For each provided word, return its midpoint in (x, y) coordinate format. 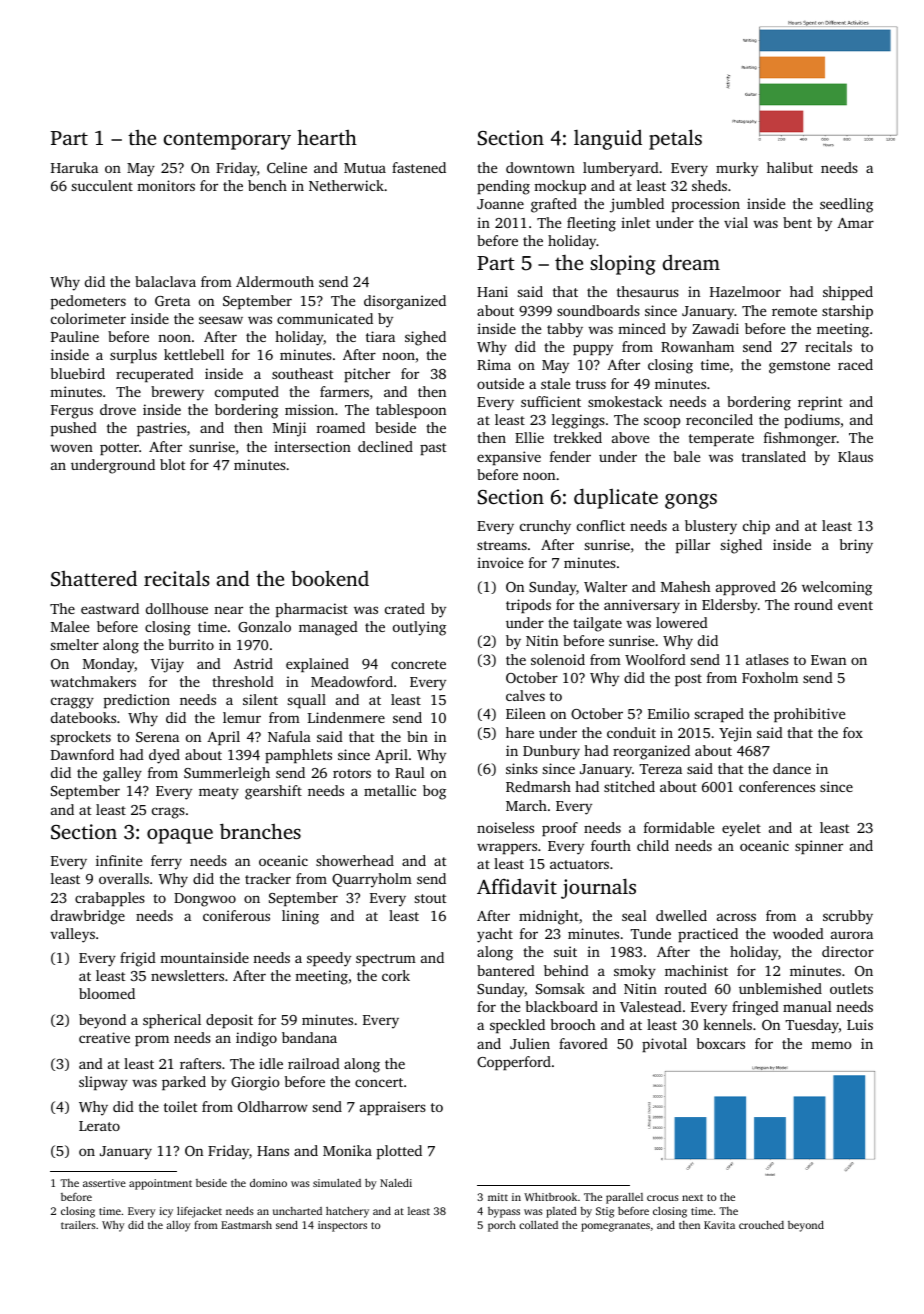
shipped (848, 293)
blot (173, 464)
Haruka (74, 167)
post (688, 680)
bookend (330, 578)
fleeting (591, 224)
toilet (181, 1106)
